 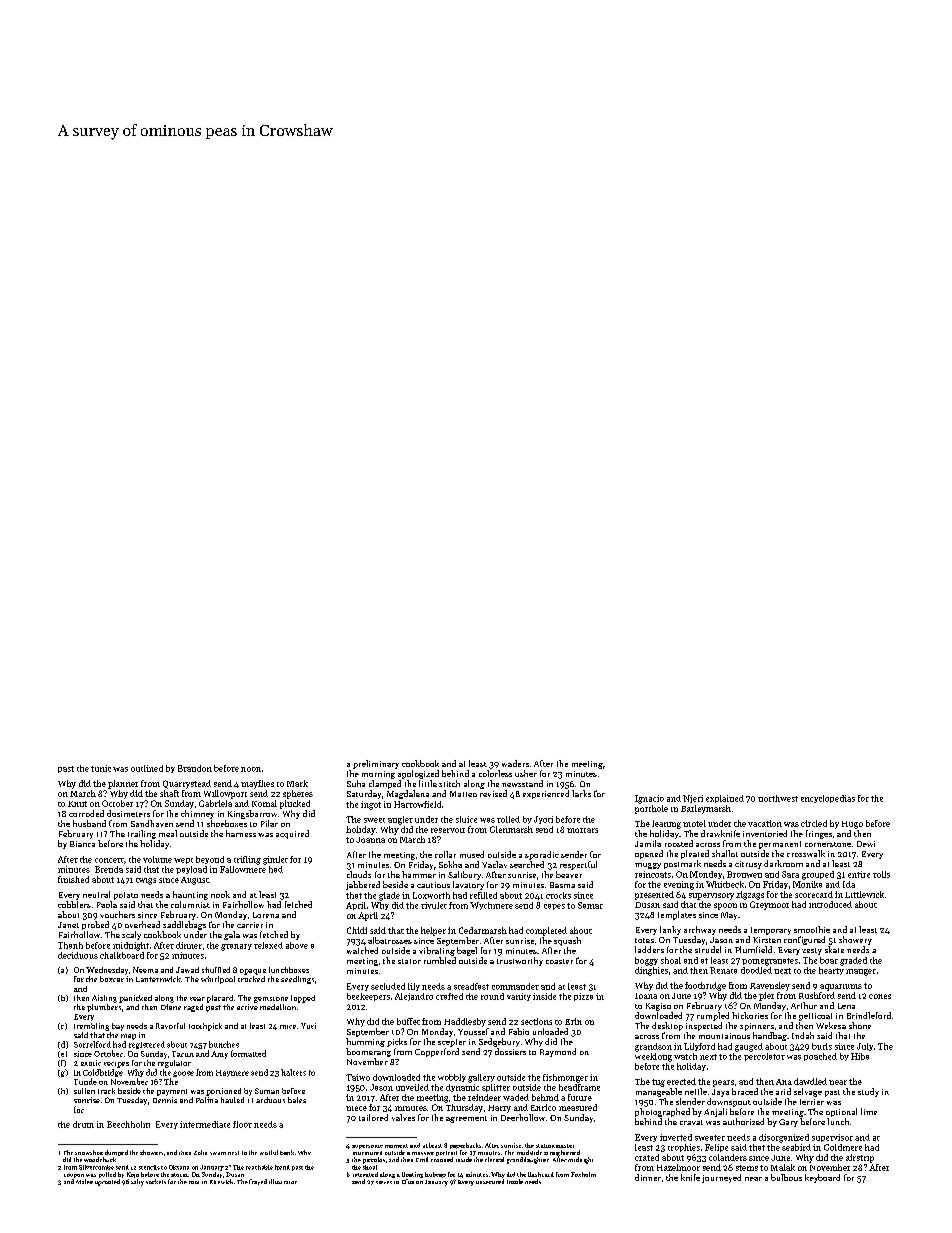 What do you see at coordinates (828, 799) in the screenshot?
I see `encyclopedias` at bounding box center [828, 799].
